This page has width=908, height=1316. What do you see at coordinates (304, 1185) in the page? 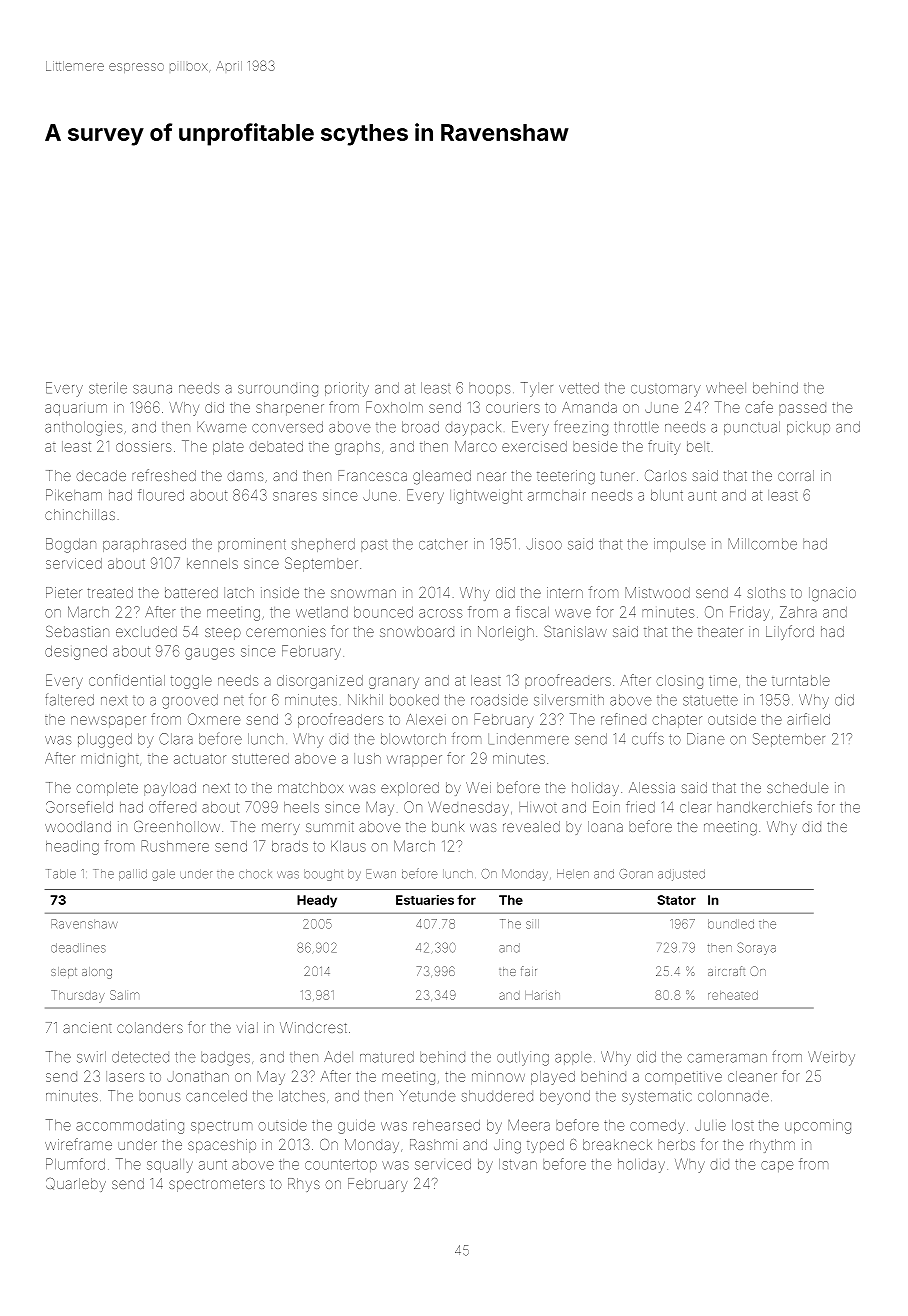
I see `Rhys` at bounding box center [304, 1185].
